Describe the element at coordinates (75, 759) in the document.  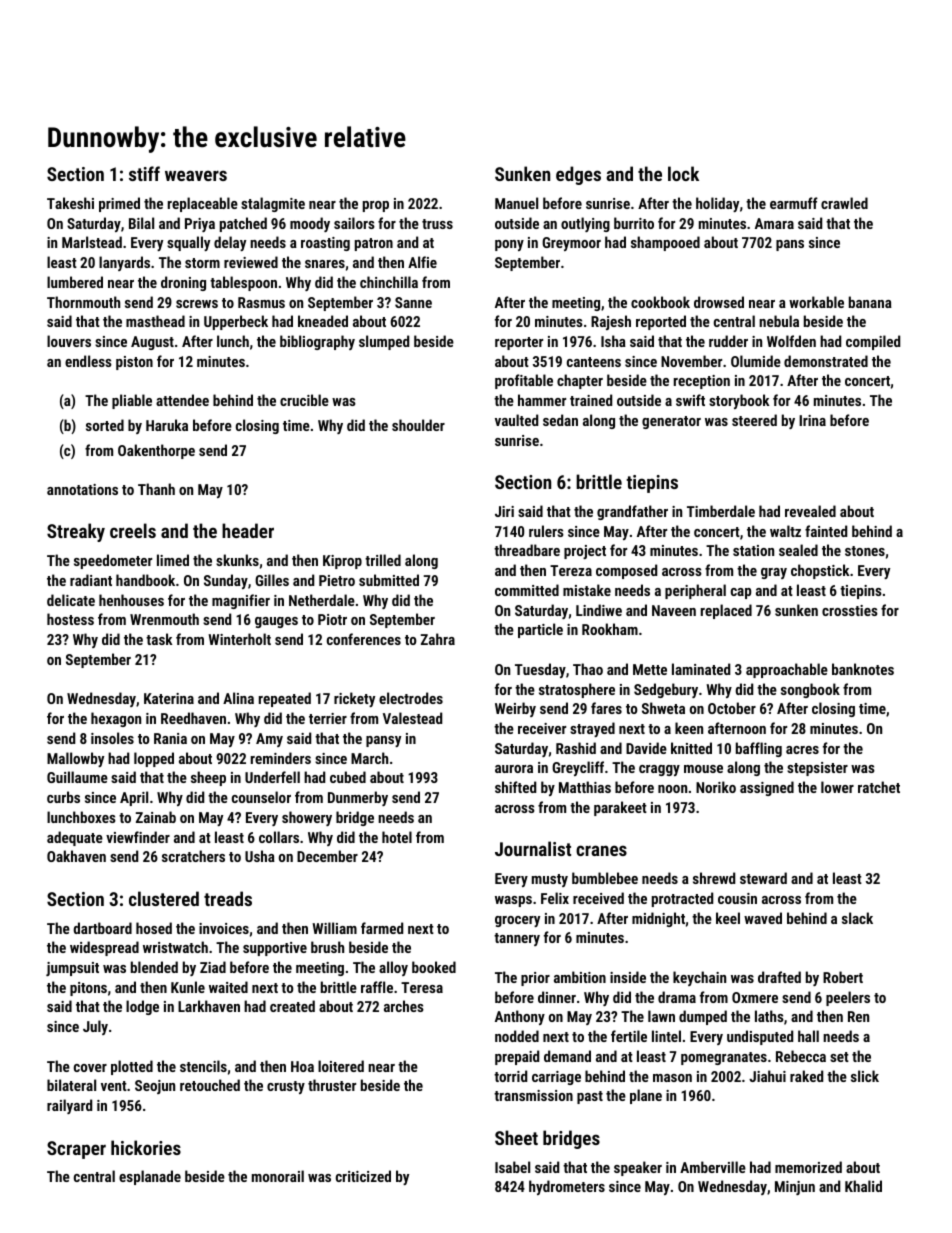
I see `Mallowby` at that location.
